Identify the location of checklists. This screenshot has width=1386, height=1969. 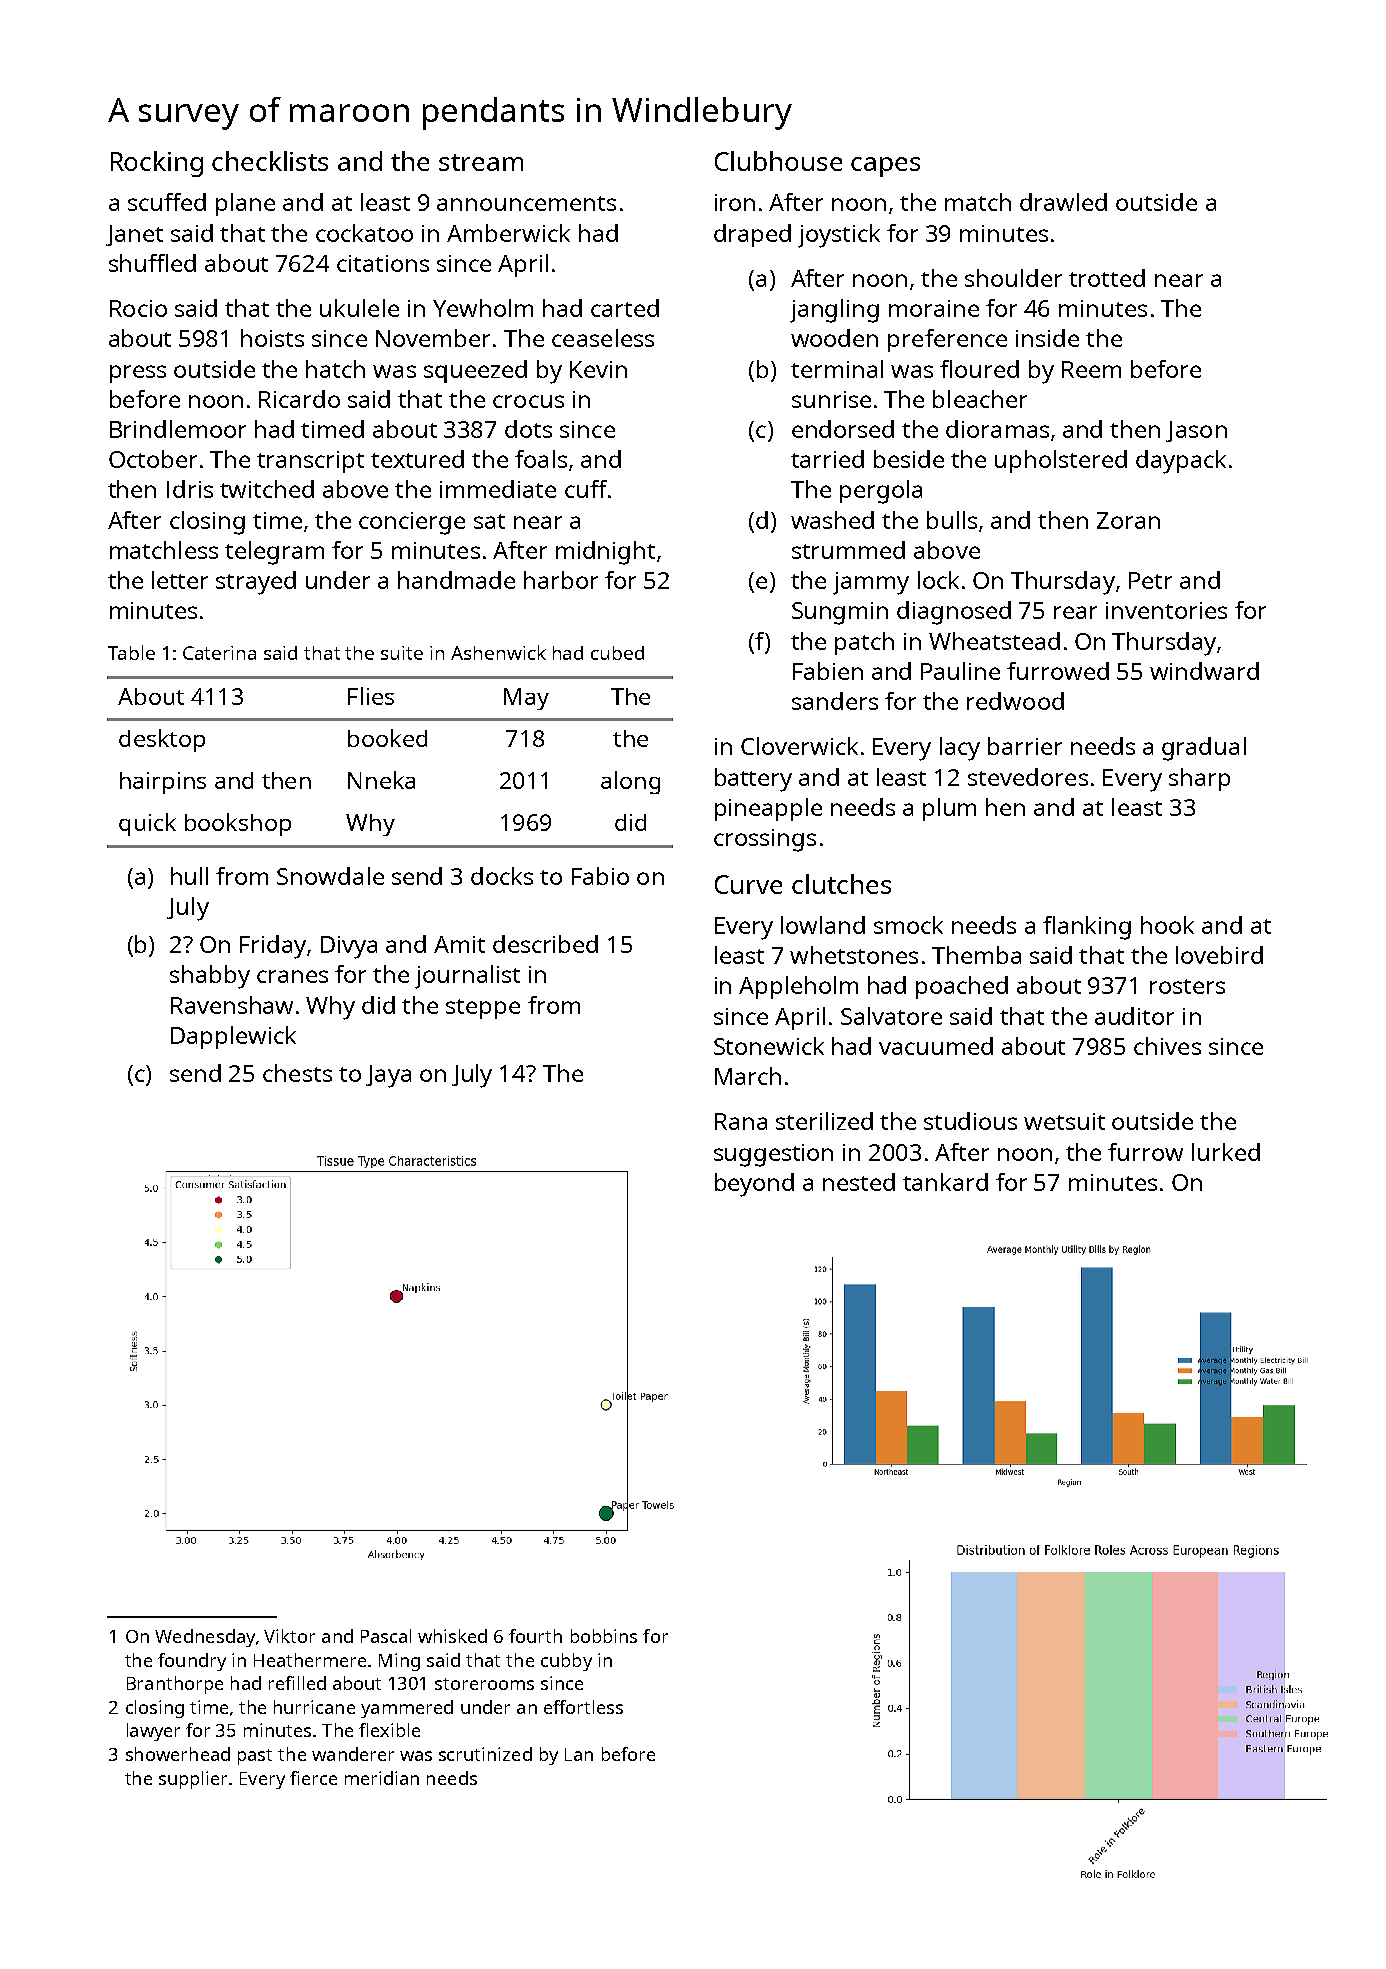
(270, 161).
